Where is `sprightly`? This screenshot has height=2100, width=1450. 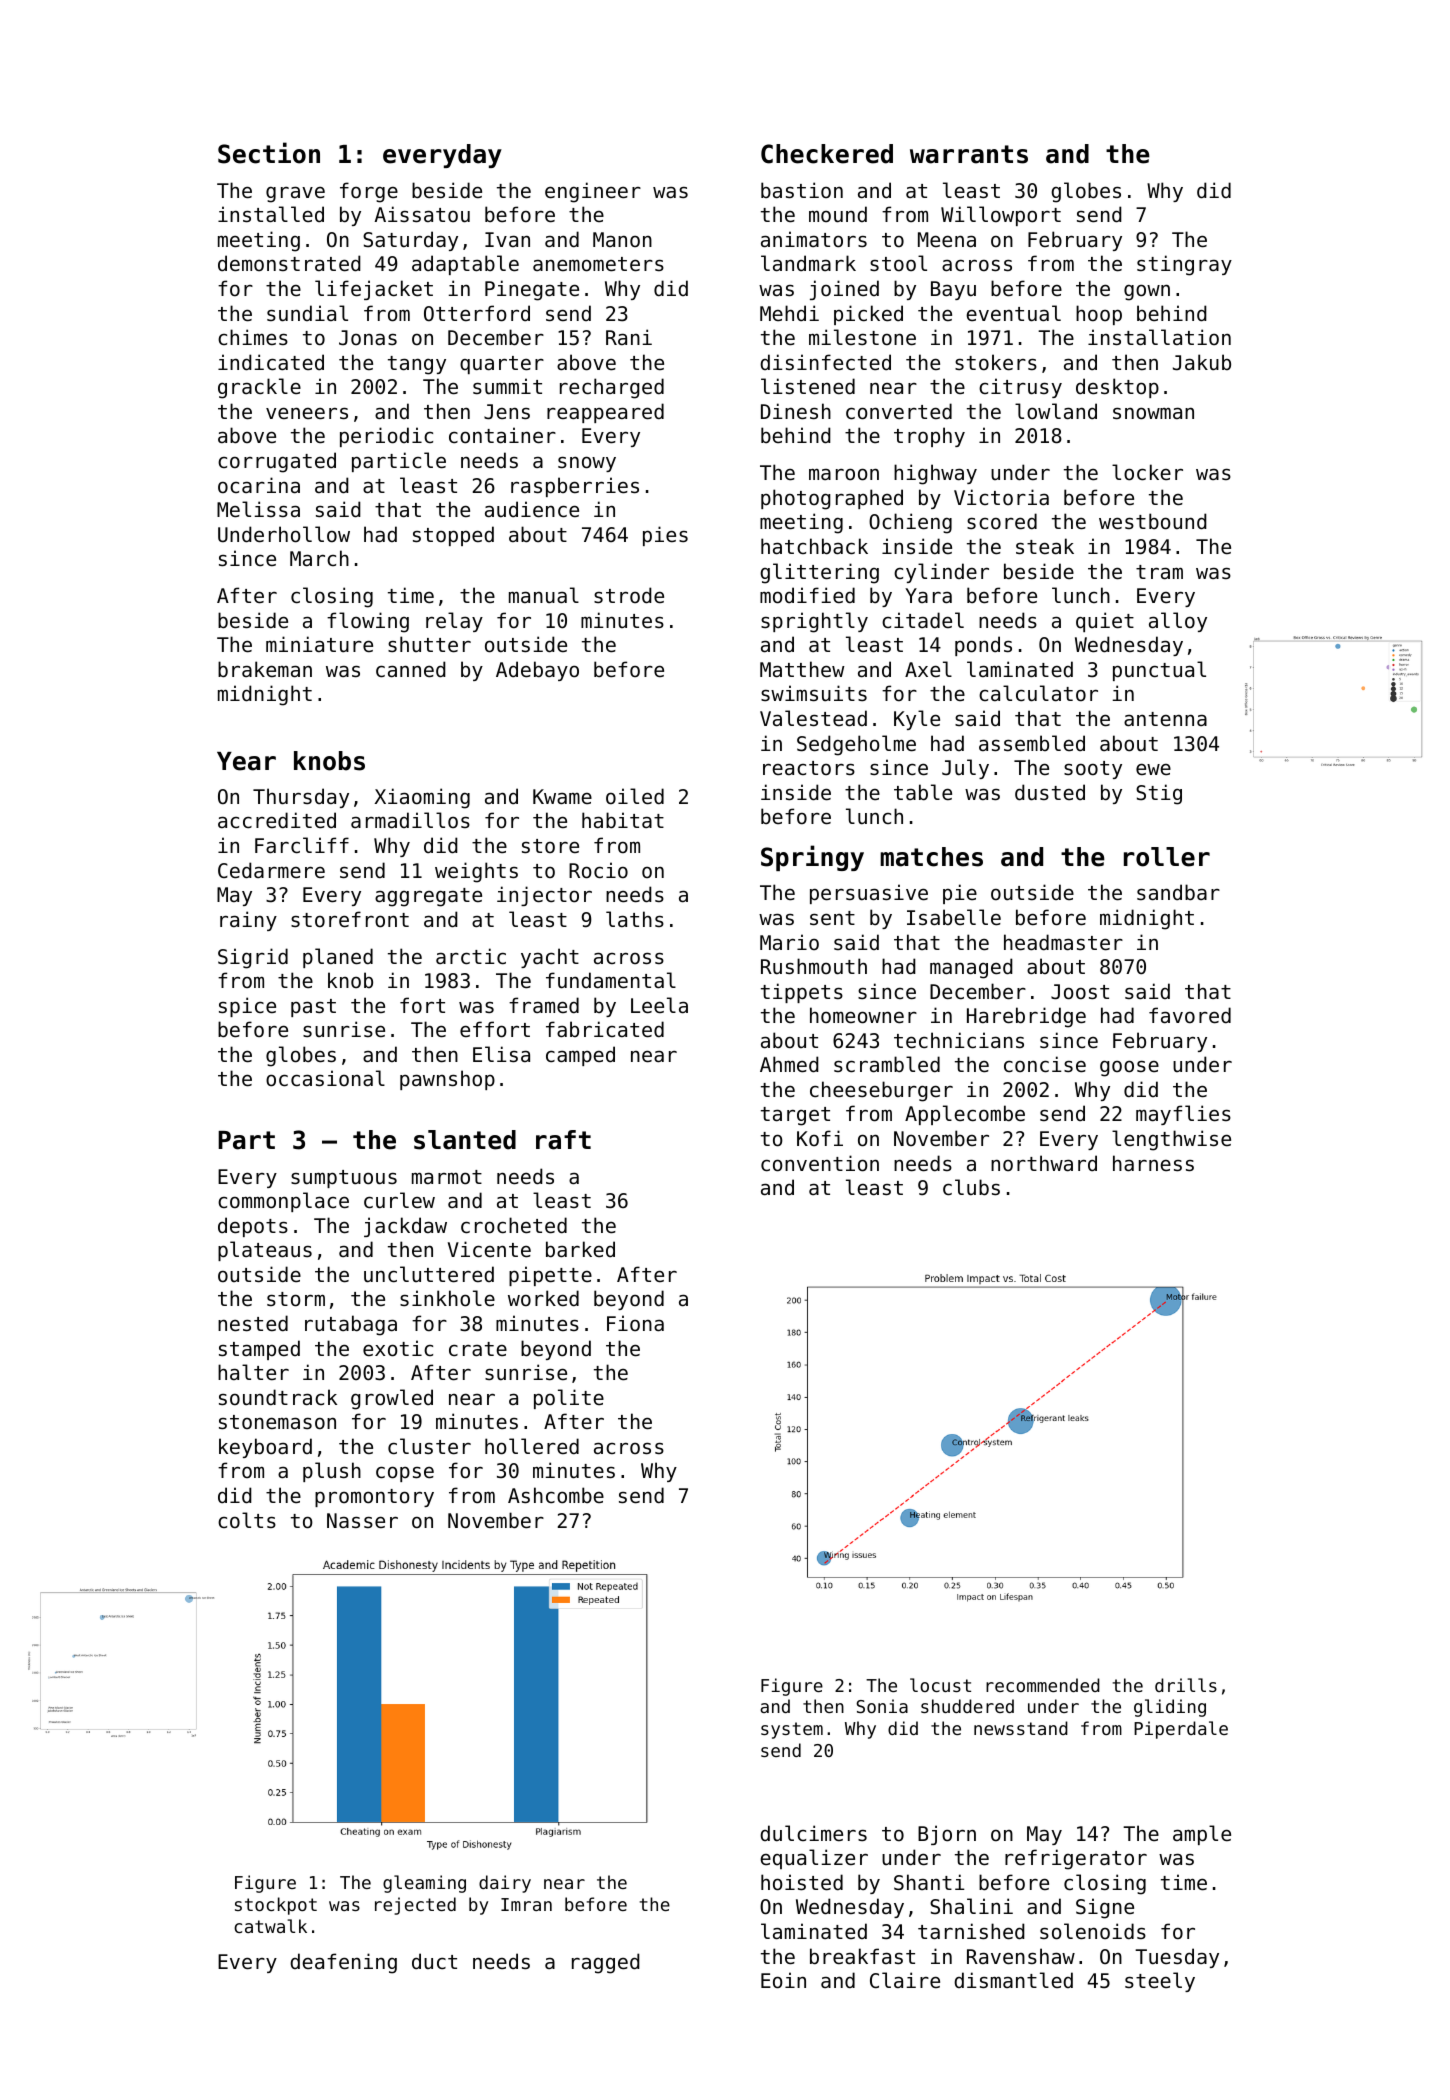
sprightly is located at coordinates (814, 622).
